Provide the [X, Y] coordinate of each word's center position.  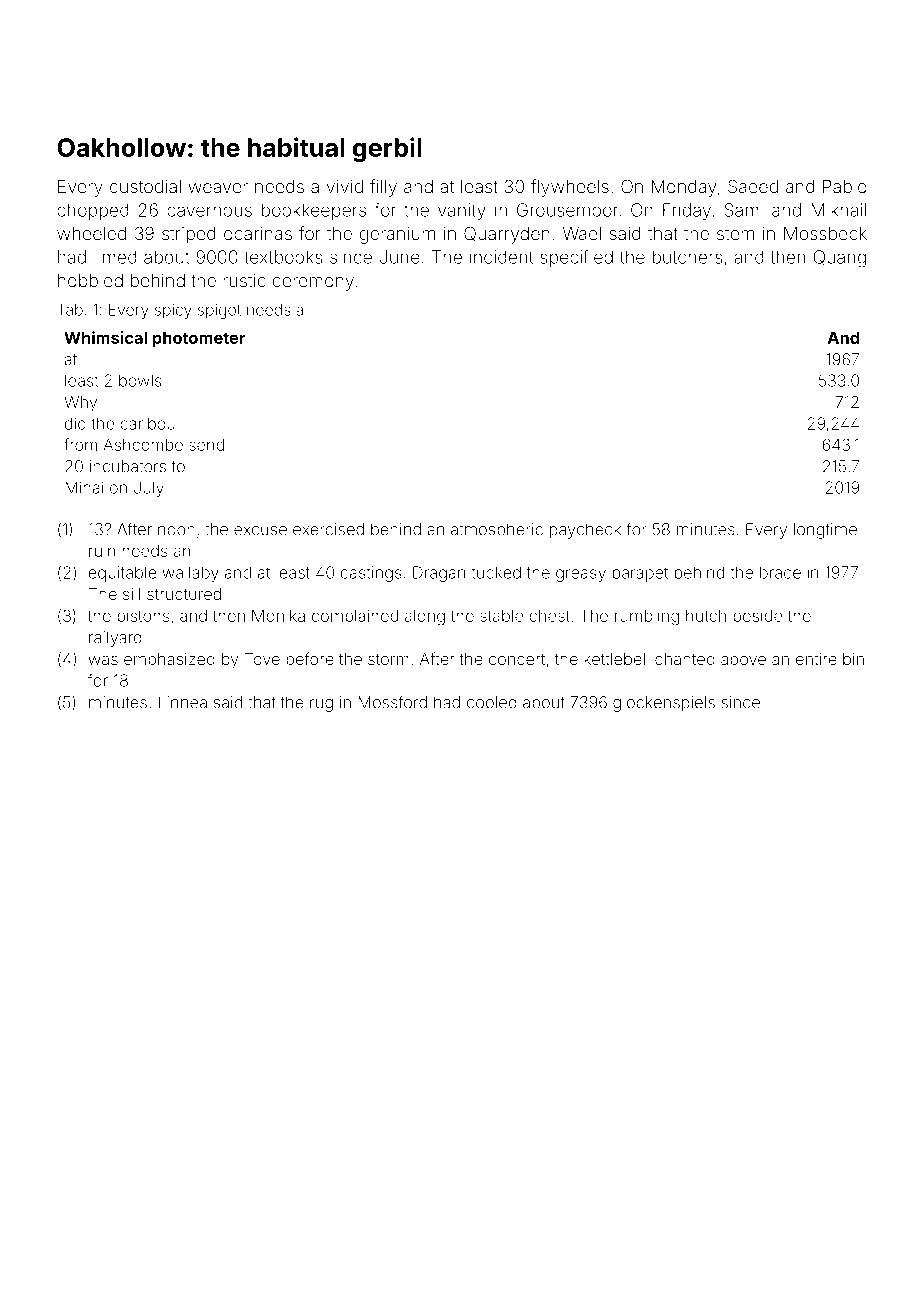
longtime [825, 531]
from [80, 444]
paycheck [585, 531]
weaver [218, 188]
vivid [344, 186]
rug [321, 705]
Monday [684, 188]
